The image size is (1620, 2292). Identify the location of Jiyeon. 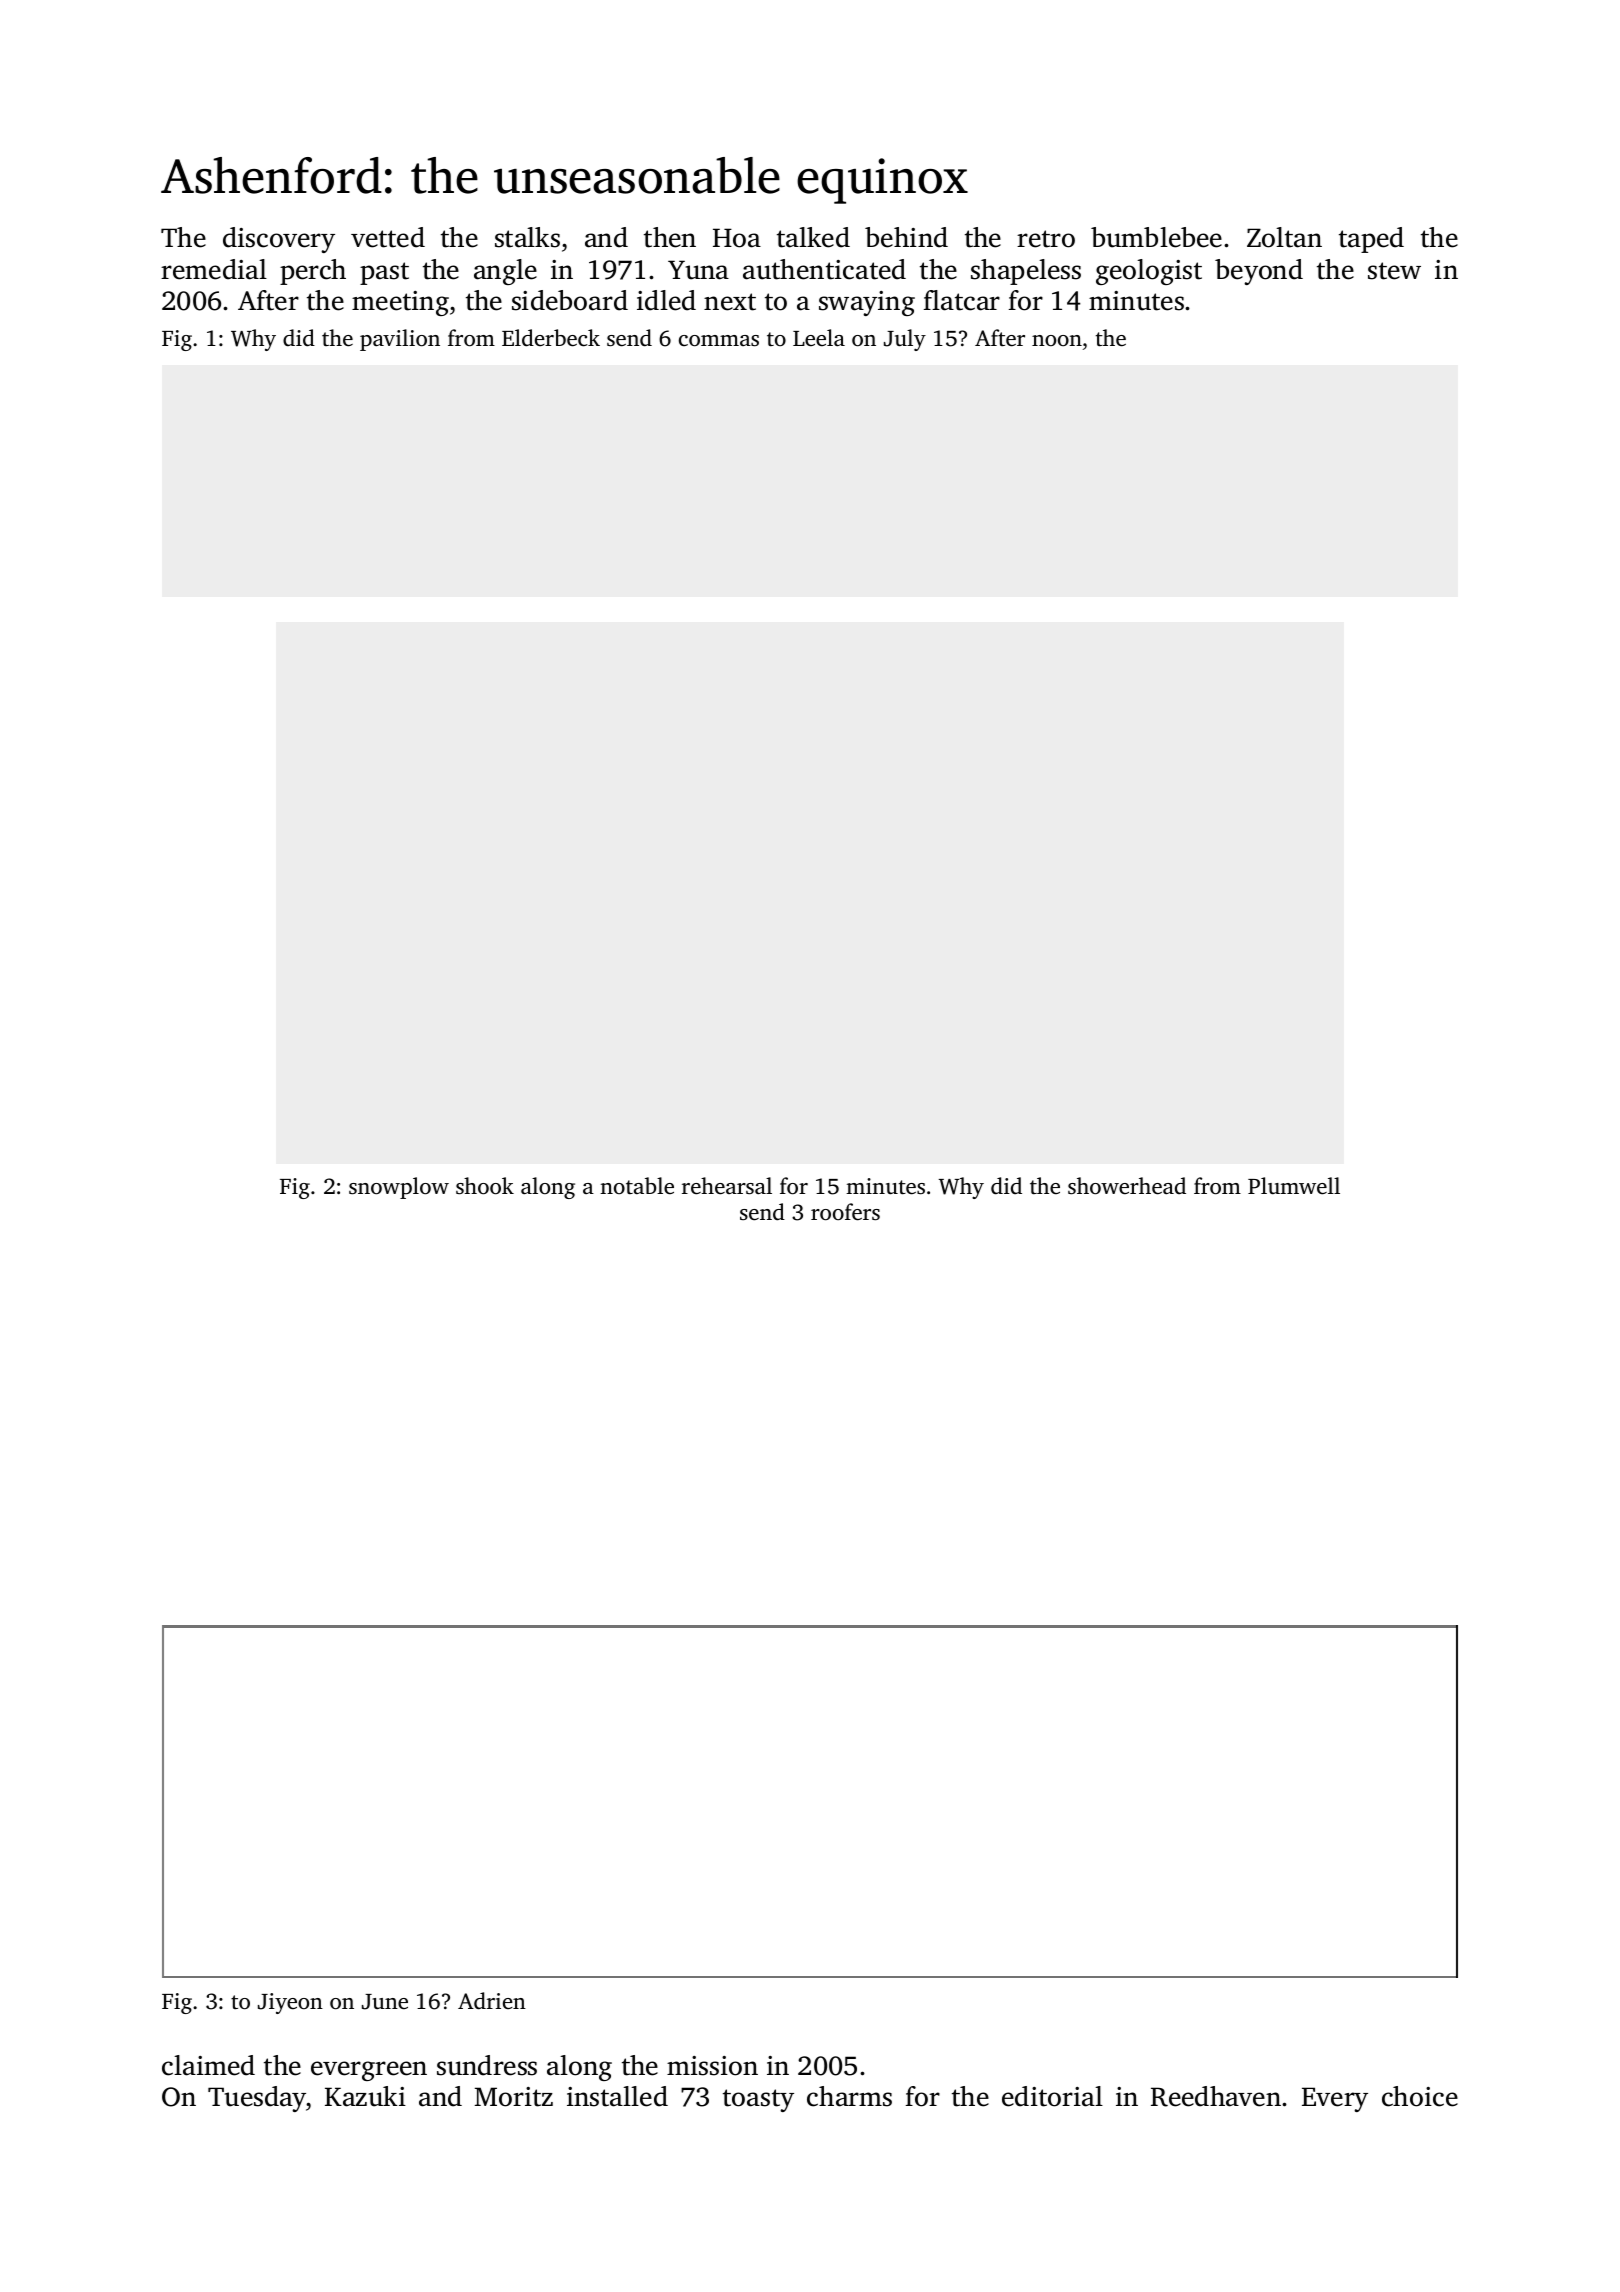
(290, 2003).
